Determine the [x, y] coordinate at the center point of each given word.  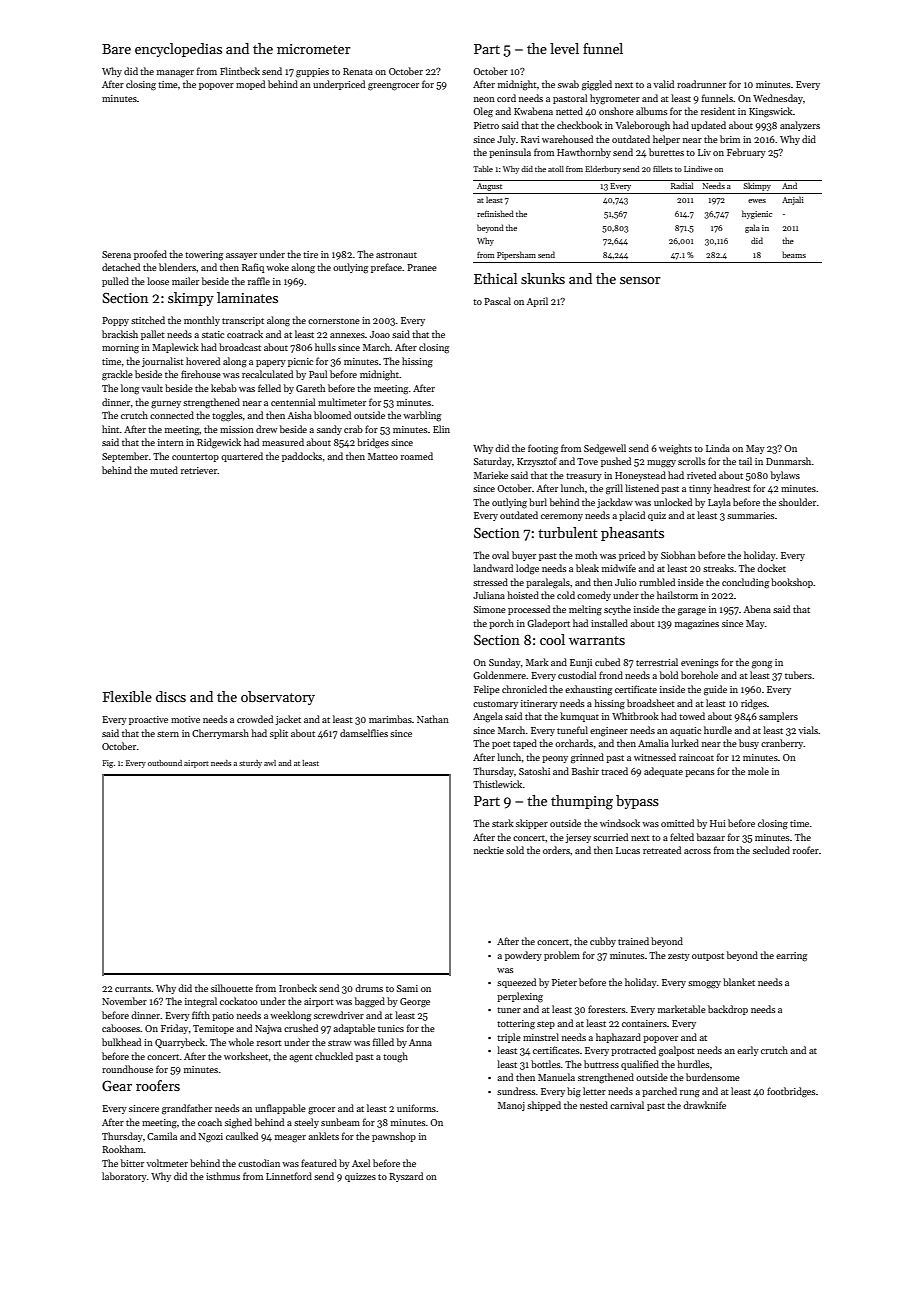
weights [675, 449]
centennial [293, 402]
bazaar [711, 837]
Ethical [495, 278]
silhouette [232, 988]
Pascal [497, 301]
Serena [116, 254]
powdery [523, 956]
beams [794, 254]
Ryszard [406, 1177]
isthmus [223, 1176]
